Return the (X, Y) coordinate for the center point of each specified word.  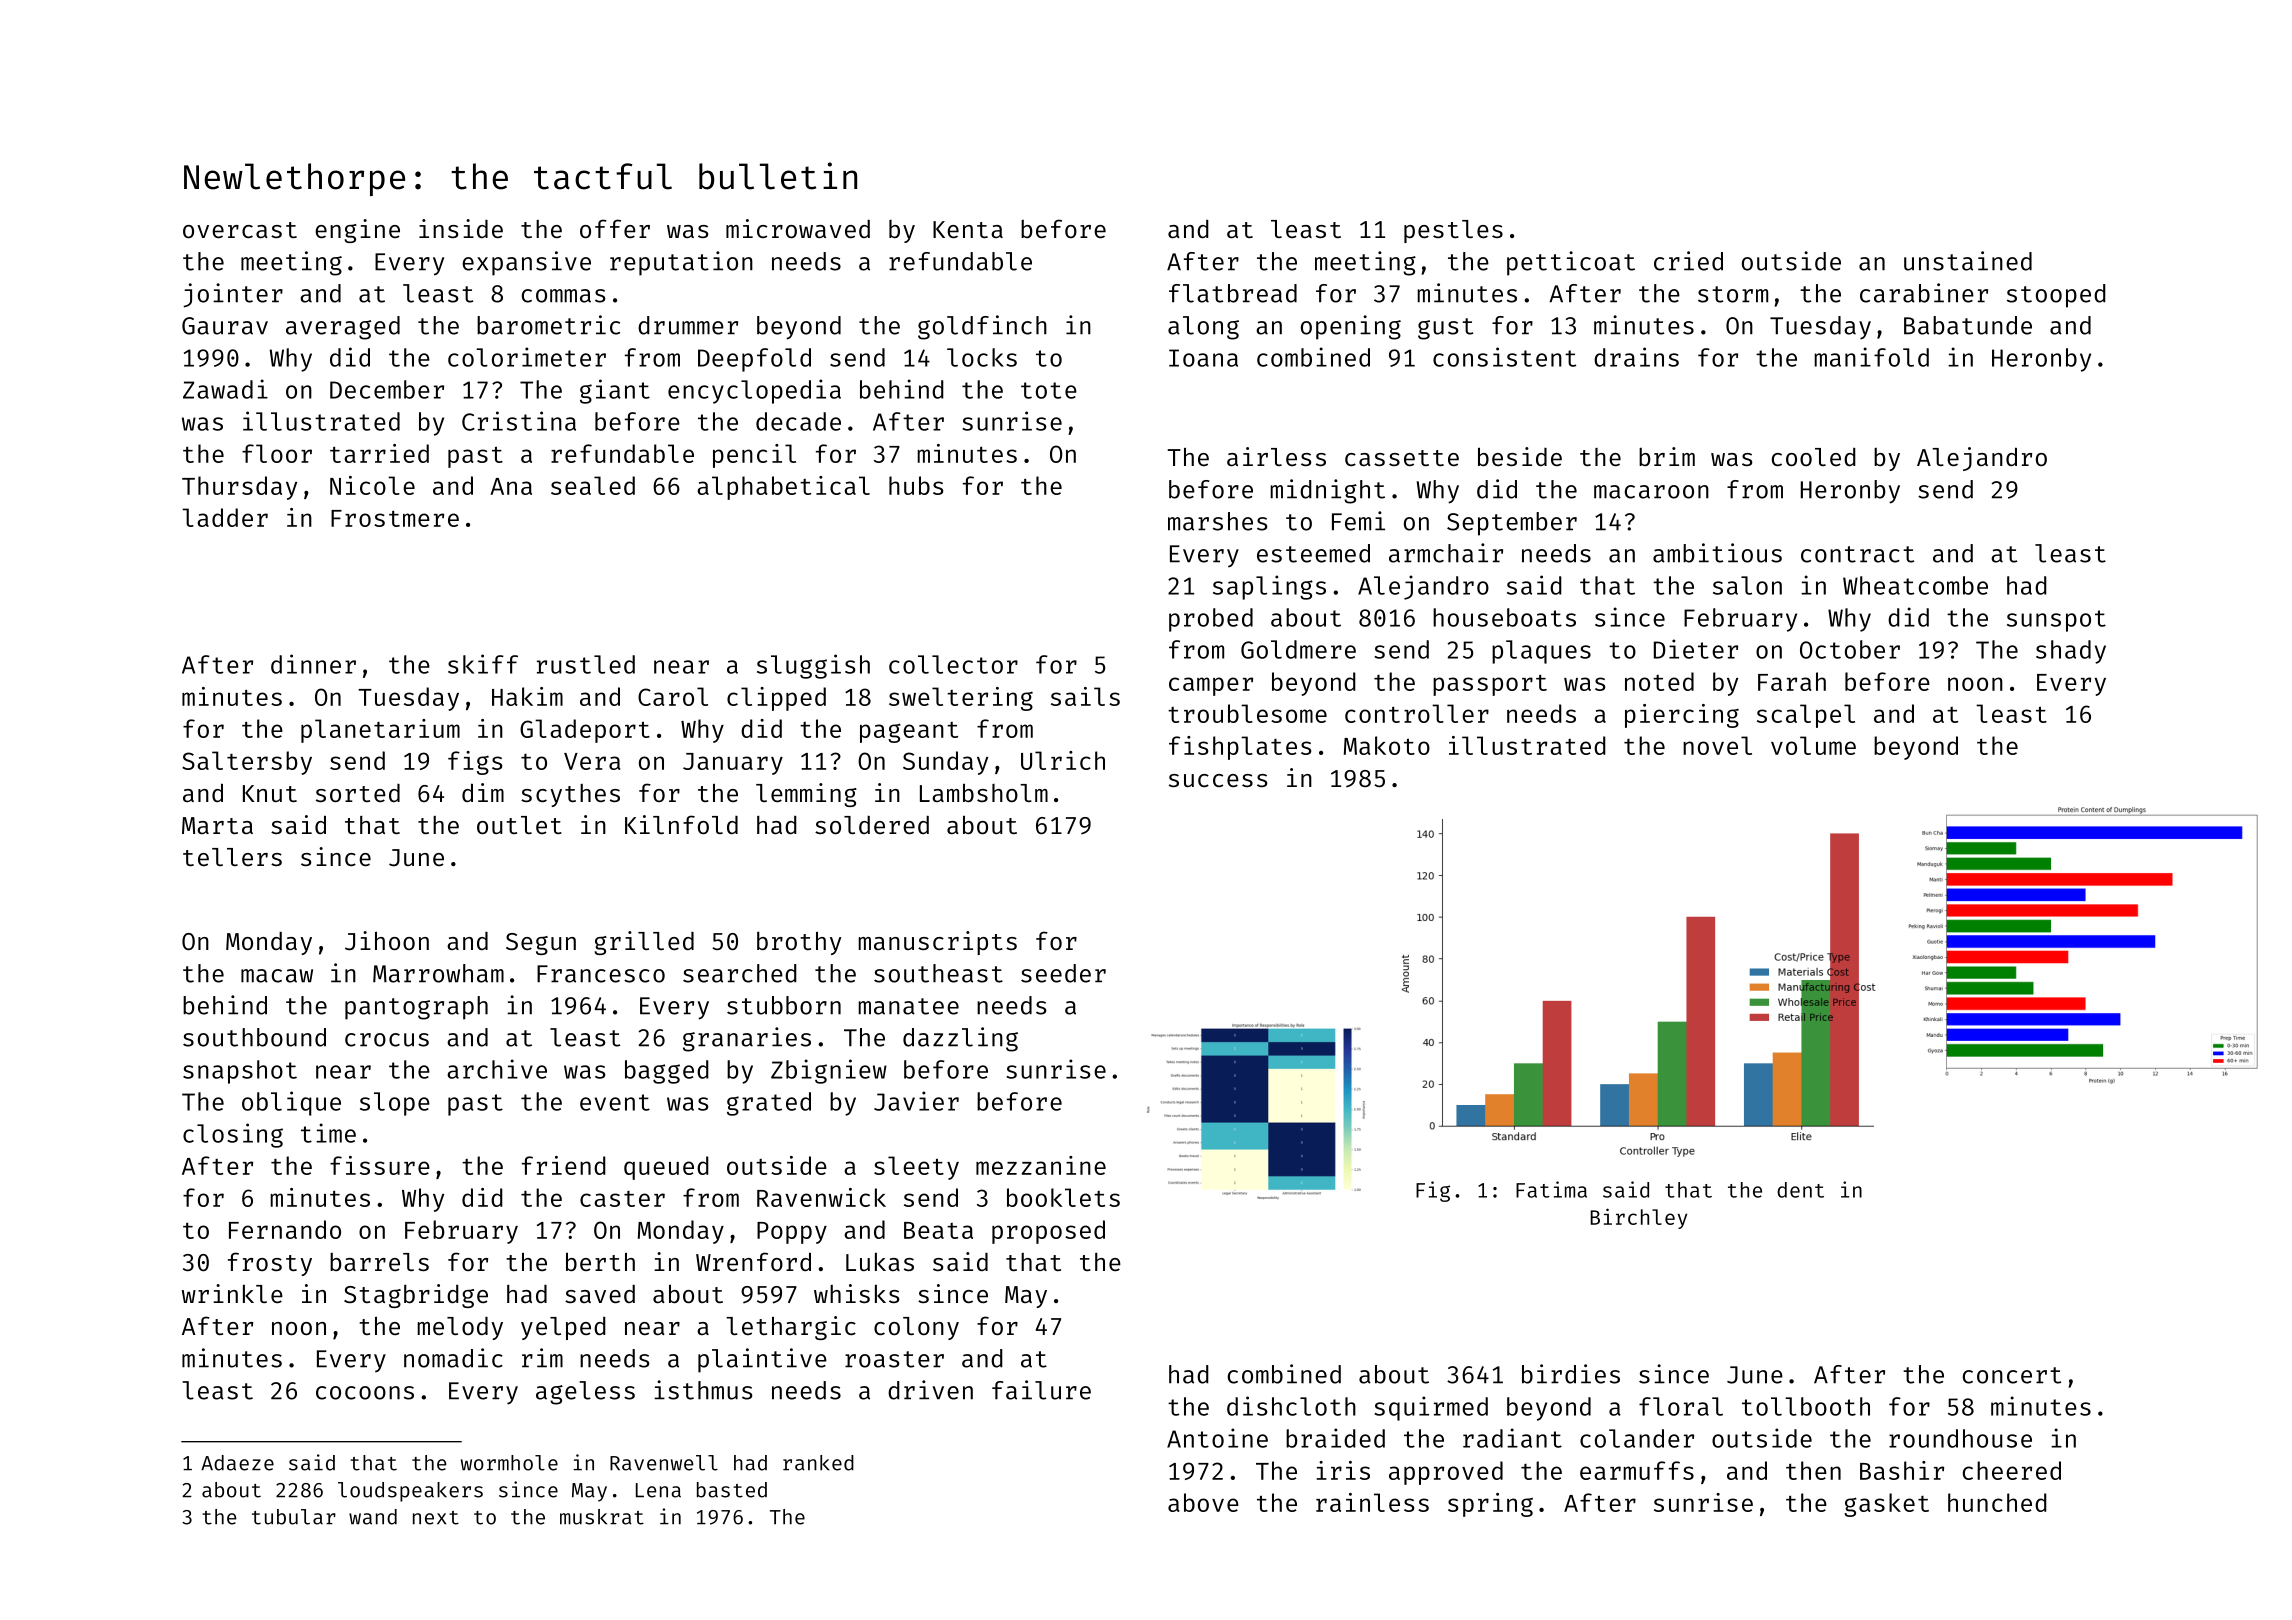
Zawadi (225, 389)
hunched (1997, 1502)
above (1203, 1502)
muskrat (602, 1517)
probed (1211, 620)
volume (1813, 745)
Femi (1358, 521)
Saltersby (247, 763)
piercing (1682, 716)
